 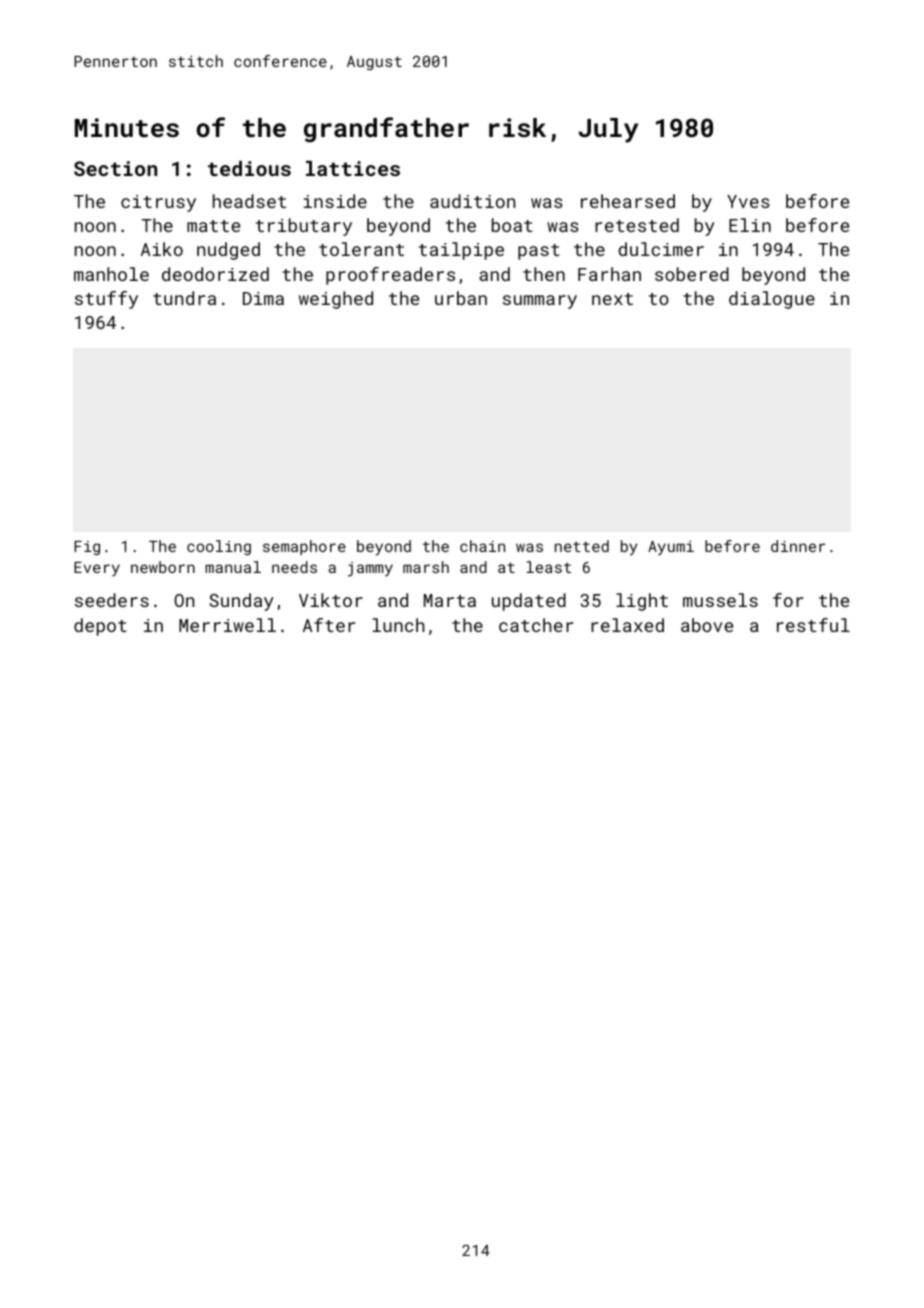 I want to click on next, so click(x=612, y=299).
